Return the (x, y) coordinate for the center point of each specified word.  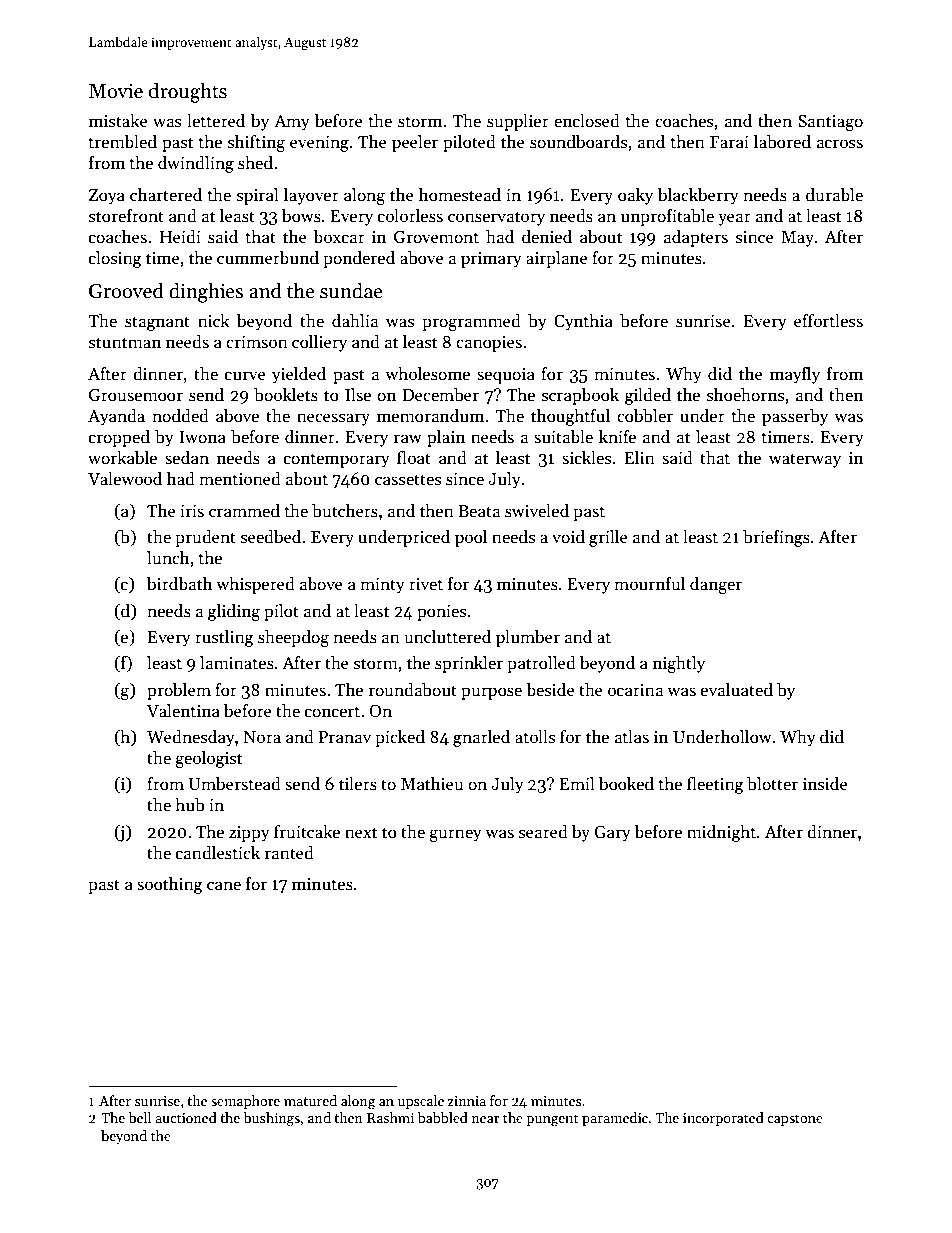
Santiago (830, 122)
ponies (441, 613)
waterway (805, 460)
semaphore (245, 1102)
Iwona (202, 437)
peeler (415, 143)
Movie (116, 91)
